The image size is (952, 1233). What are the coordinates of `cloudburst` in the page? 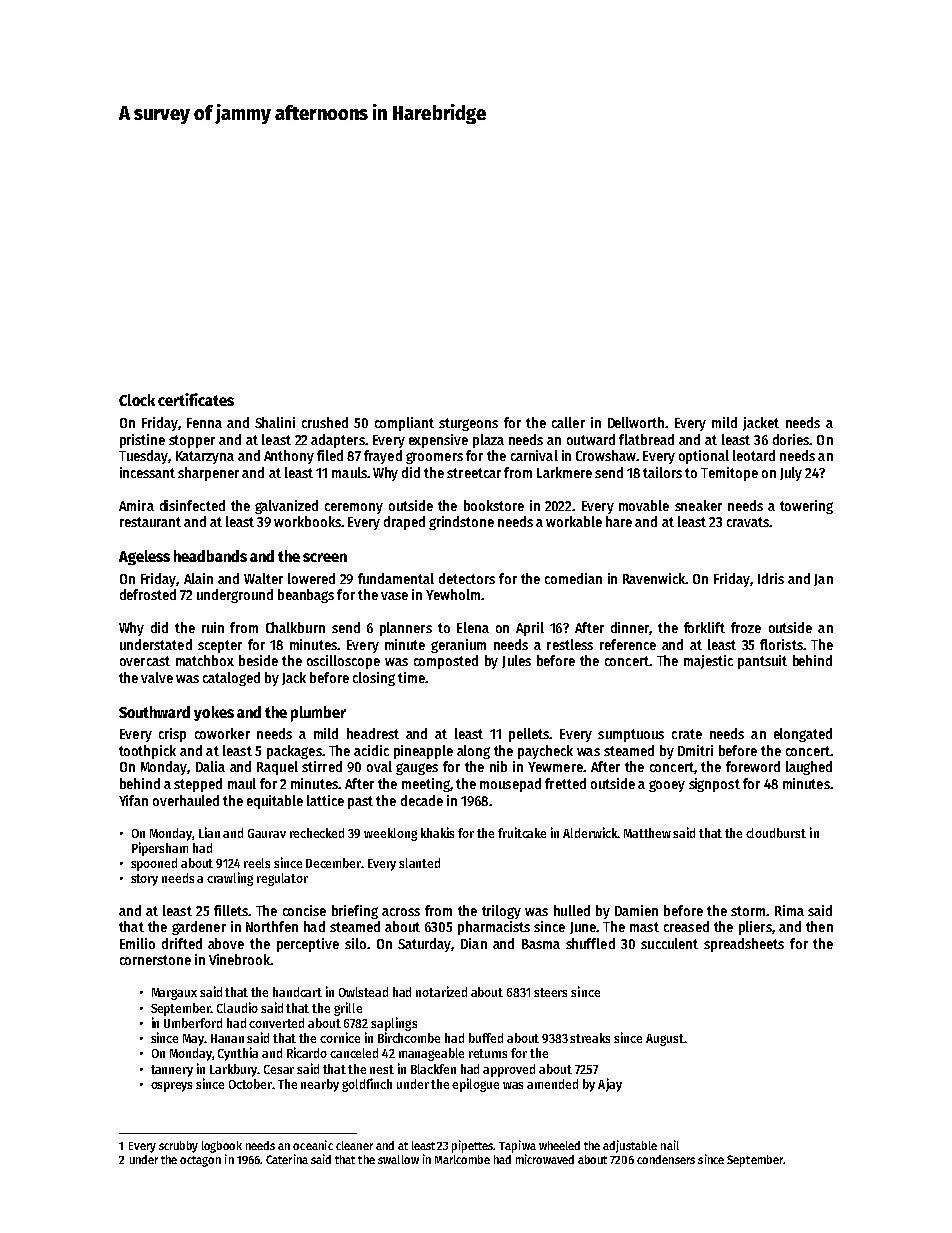 It's located at (776, 833).
